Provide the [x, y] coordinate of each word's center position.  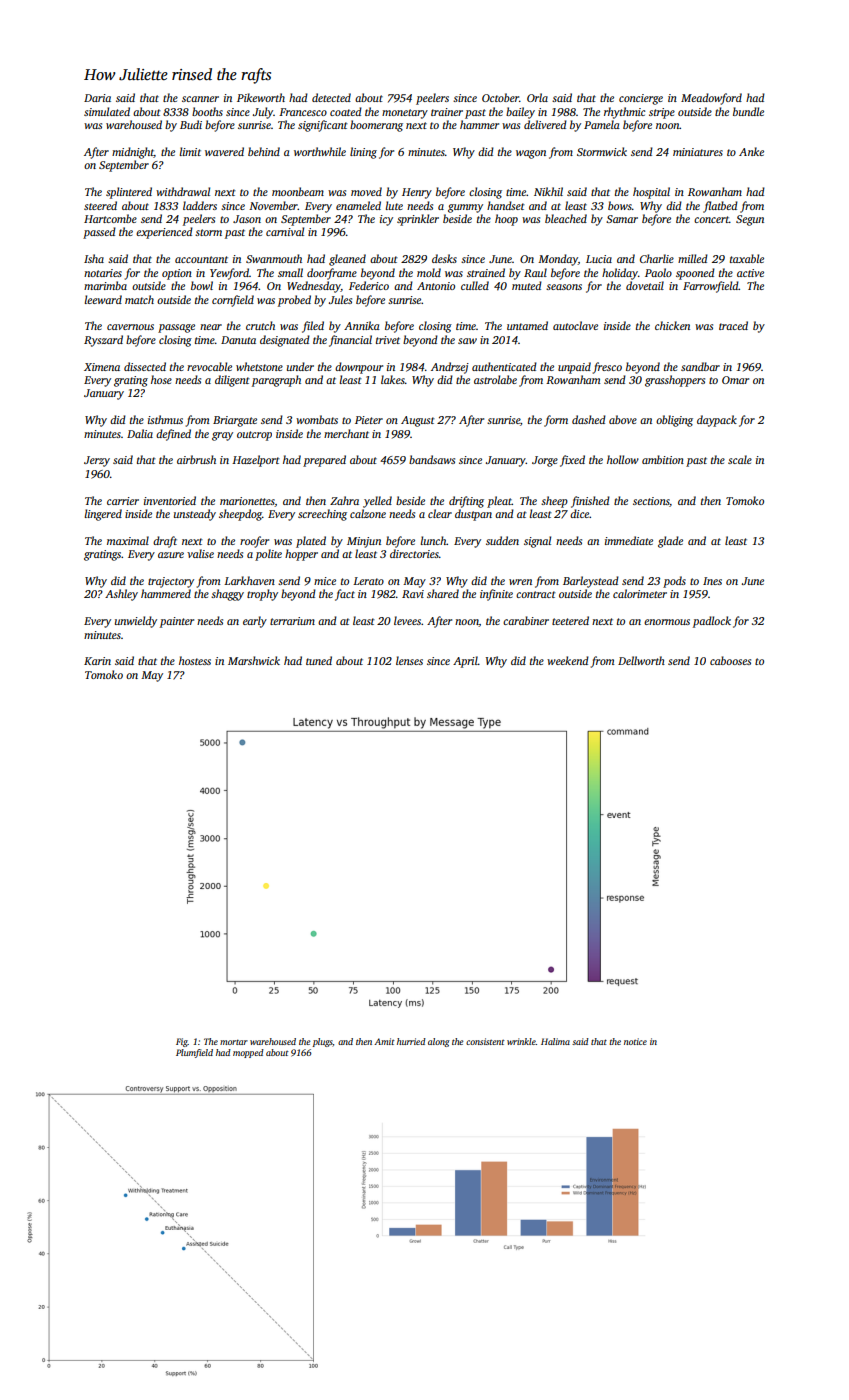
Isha [94, 258]
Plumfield [194, 1053]
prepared [324, 461]
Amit [384, 1041]
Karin [97, 661]
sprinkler [418, 220]
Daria [97, 98]
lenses [409, 660]
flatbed [720, 207]
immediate [629, 540]
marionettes [247, 502]
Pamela [602, 124]
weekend [568, 660]
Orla [537, 97]
